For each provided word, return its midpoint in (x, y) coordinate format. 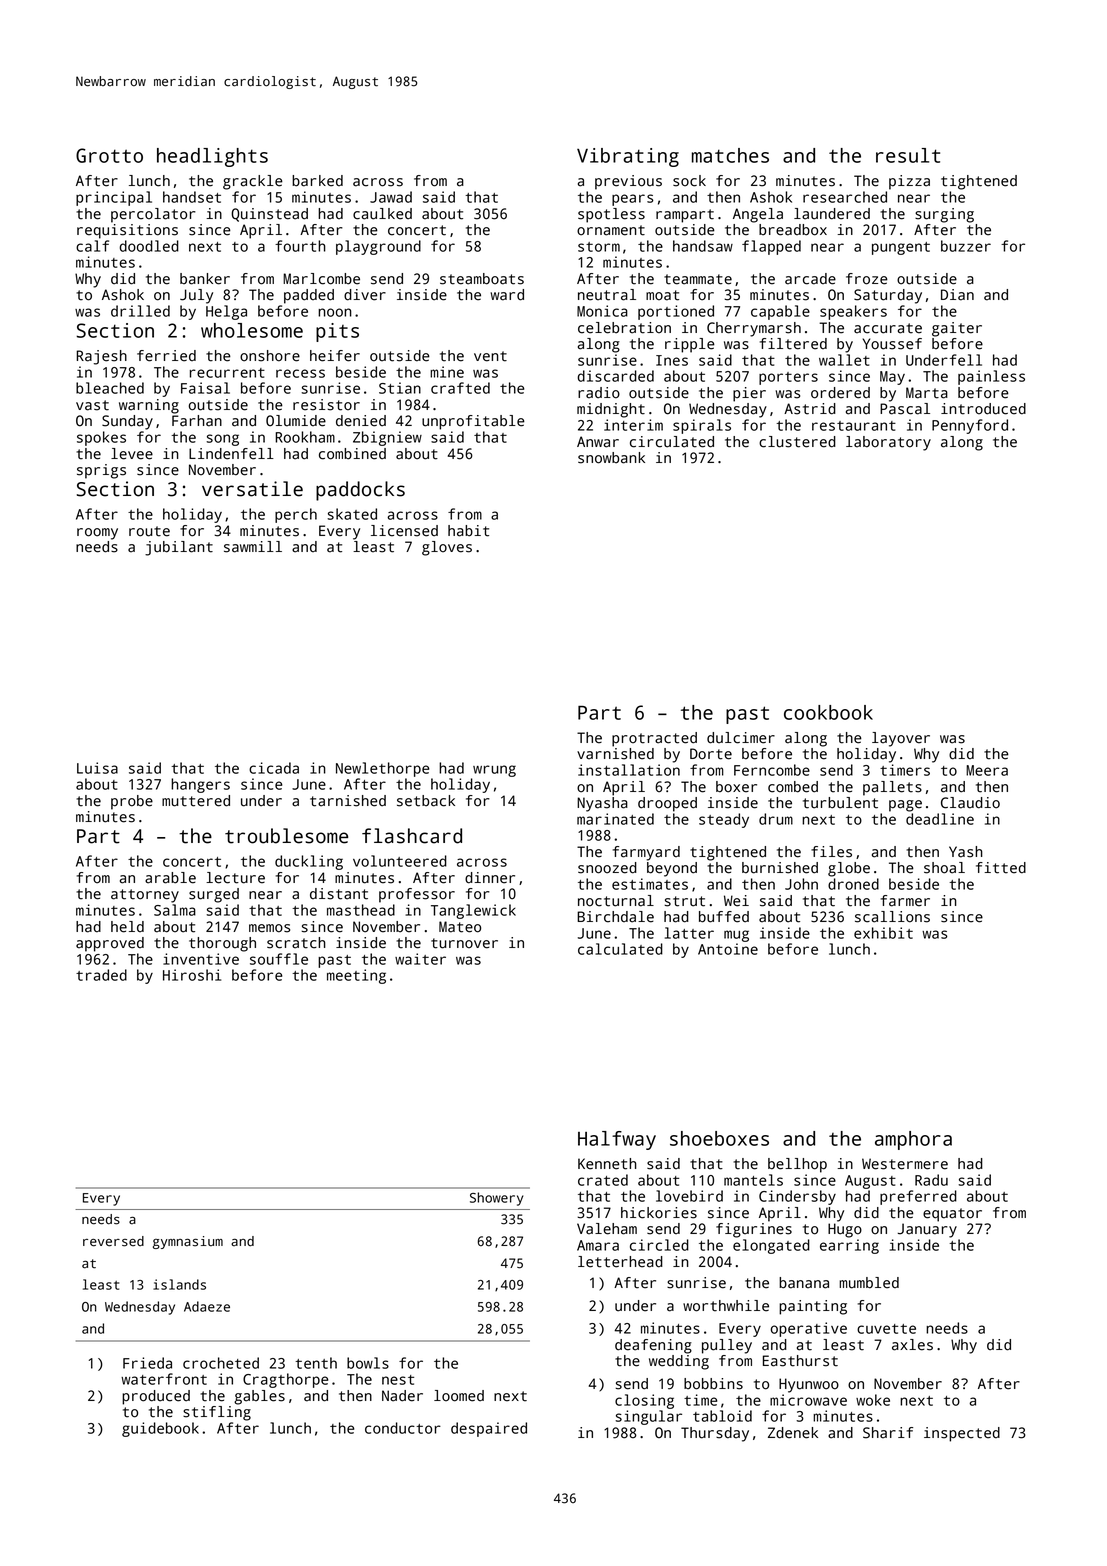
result (908, 155)
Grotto (109, 155)
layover (901, 739)
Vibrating (628, 157)
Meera (987, 770)
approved (110, 944)
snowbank (611, 458)
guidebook (160, 1429)
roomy (97, 534)
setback (426, 801)
